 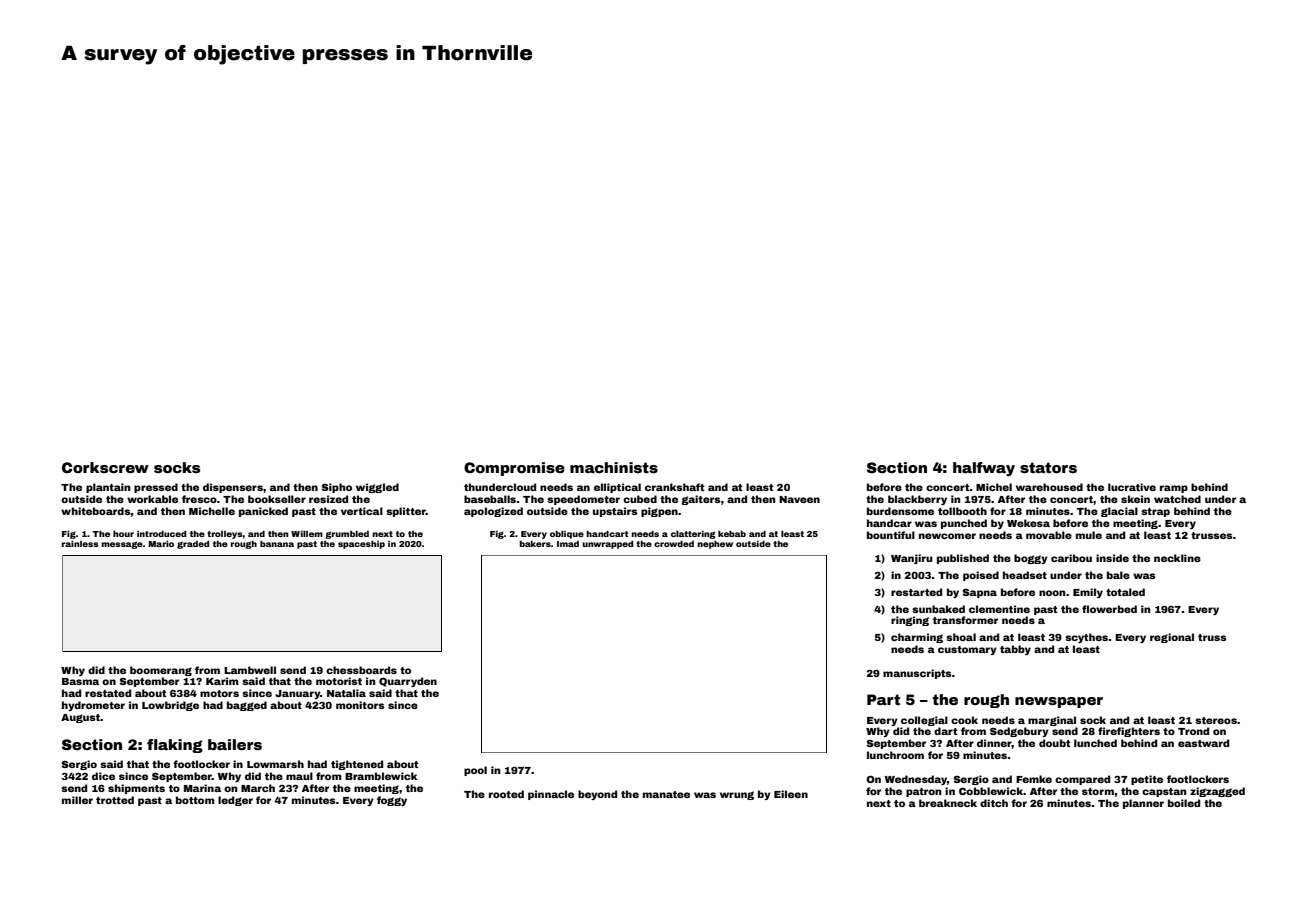 What do you see at coordinates (917, 638) in the page?
I see `charming` at bounding box center [917, 638].
